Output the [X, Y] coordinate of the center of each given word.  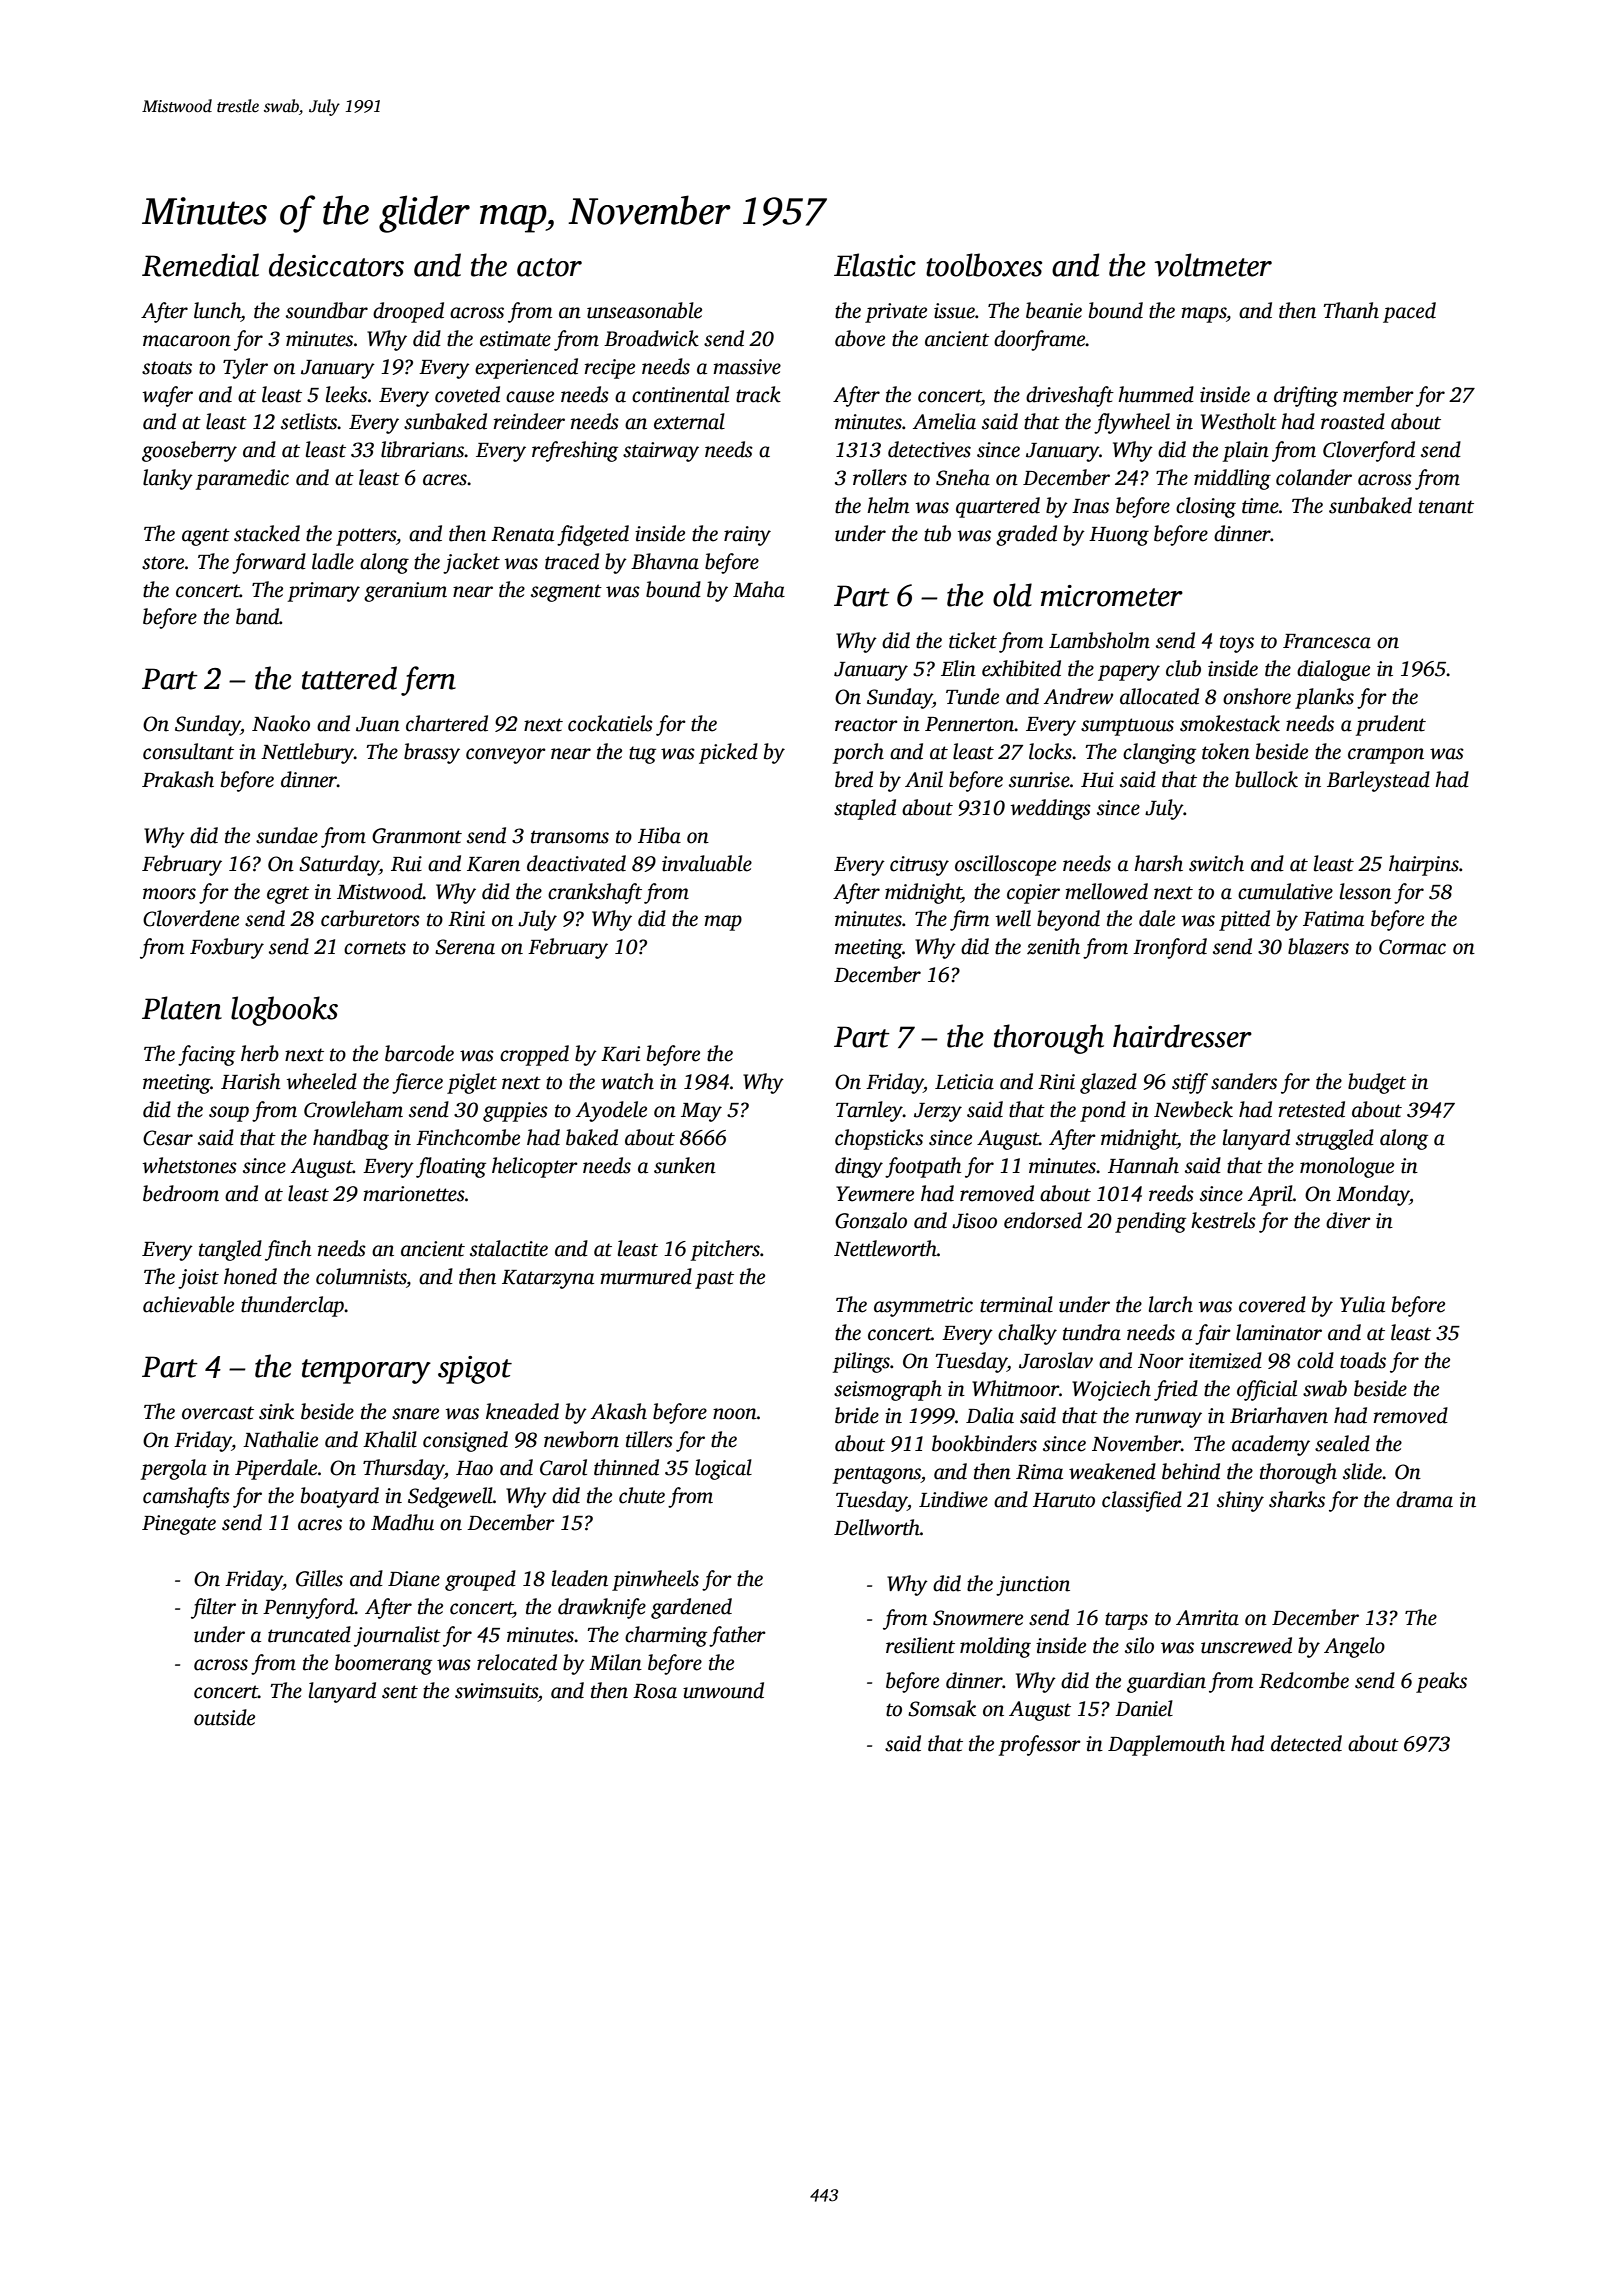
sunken [685, 1165]
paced [1409, 312]
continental [680, 394]
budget [1377, 1083]
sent [400, 1692]
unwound [723, 1690]
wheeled [322, 1081]
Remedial [200, 265]
